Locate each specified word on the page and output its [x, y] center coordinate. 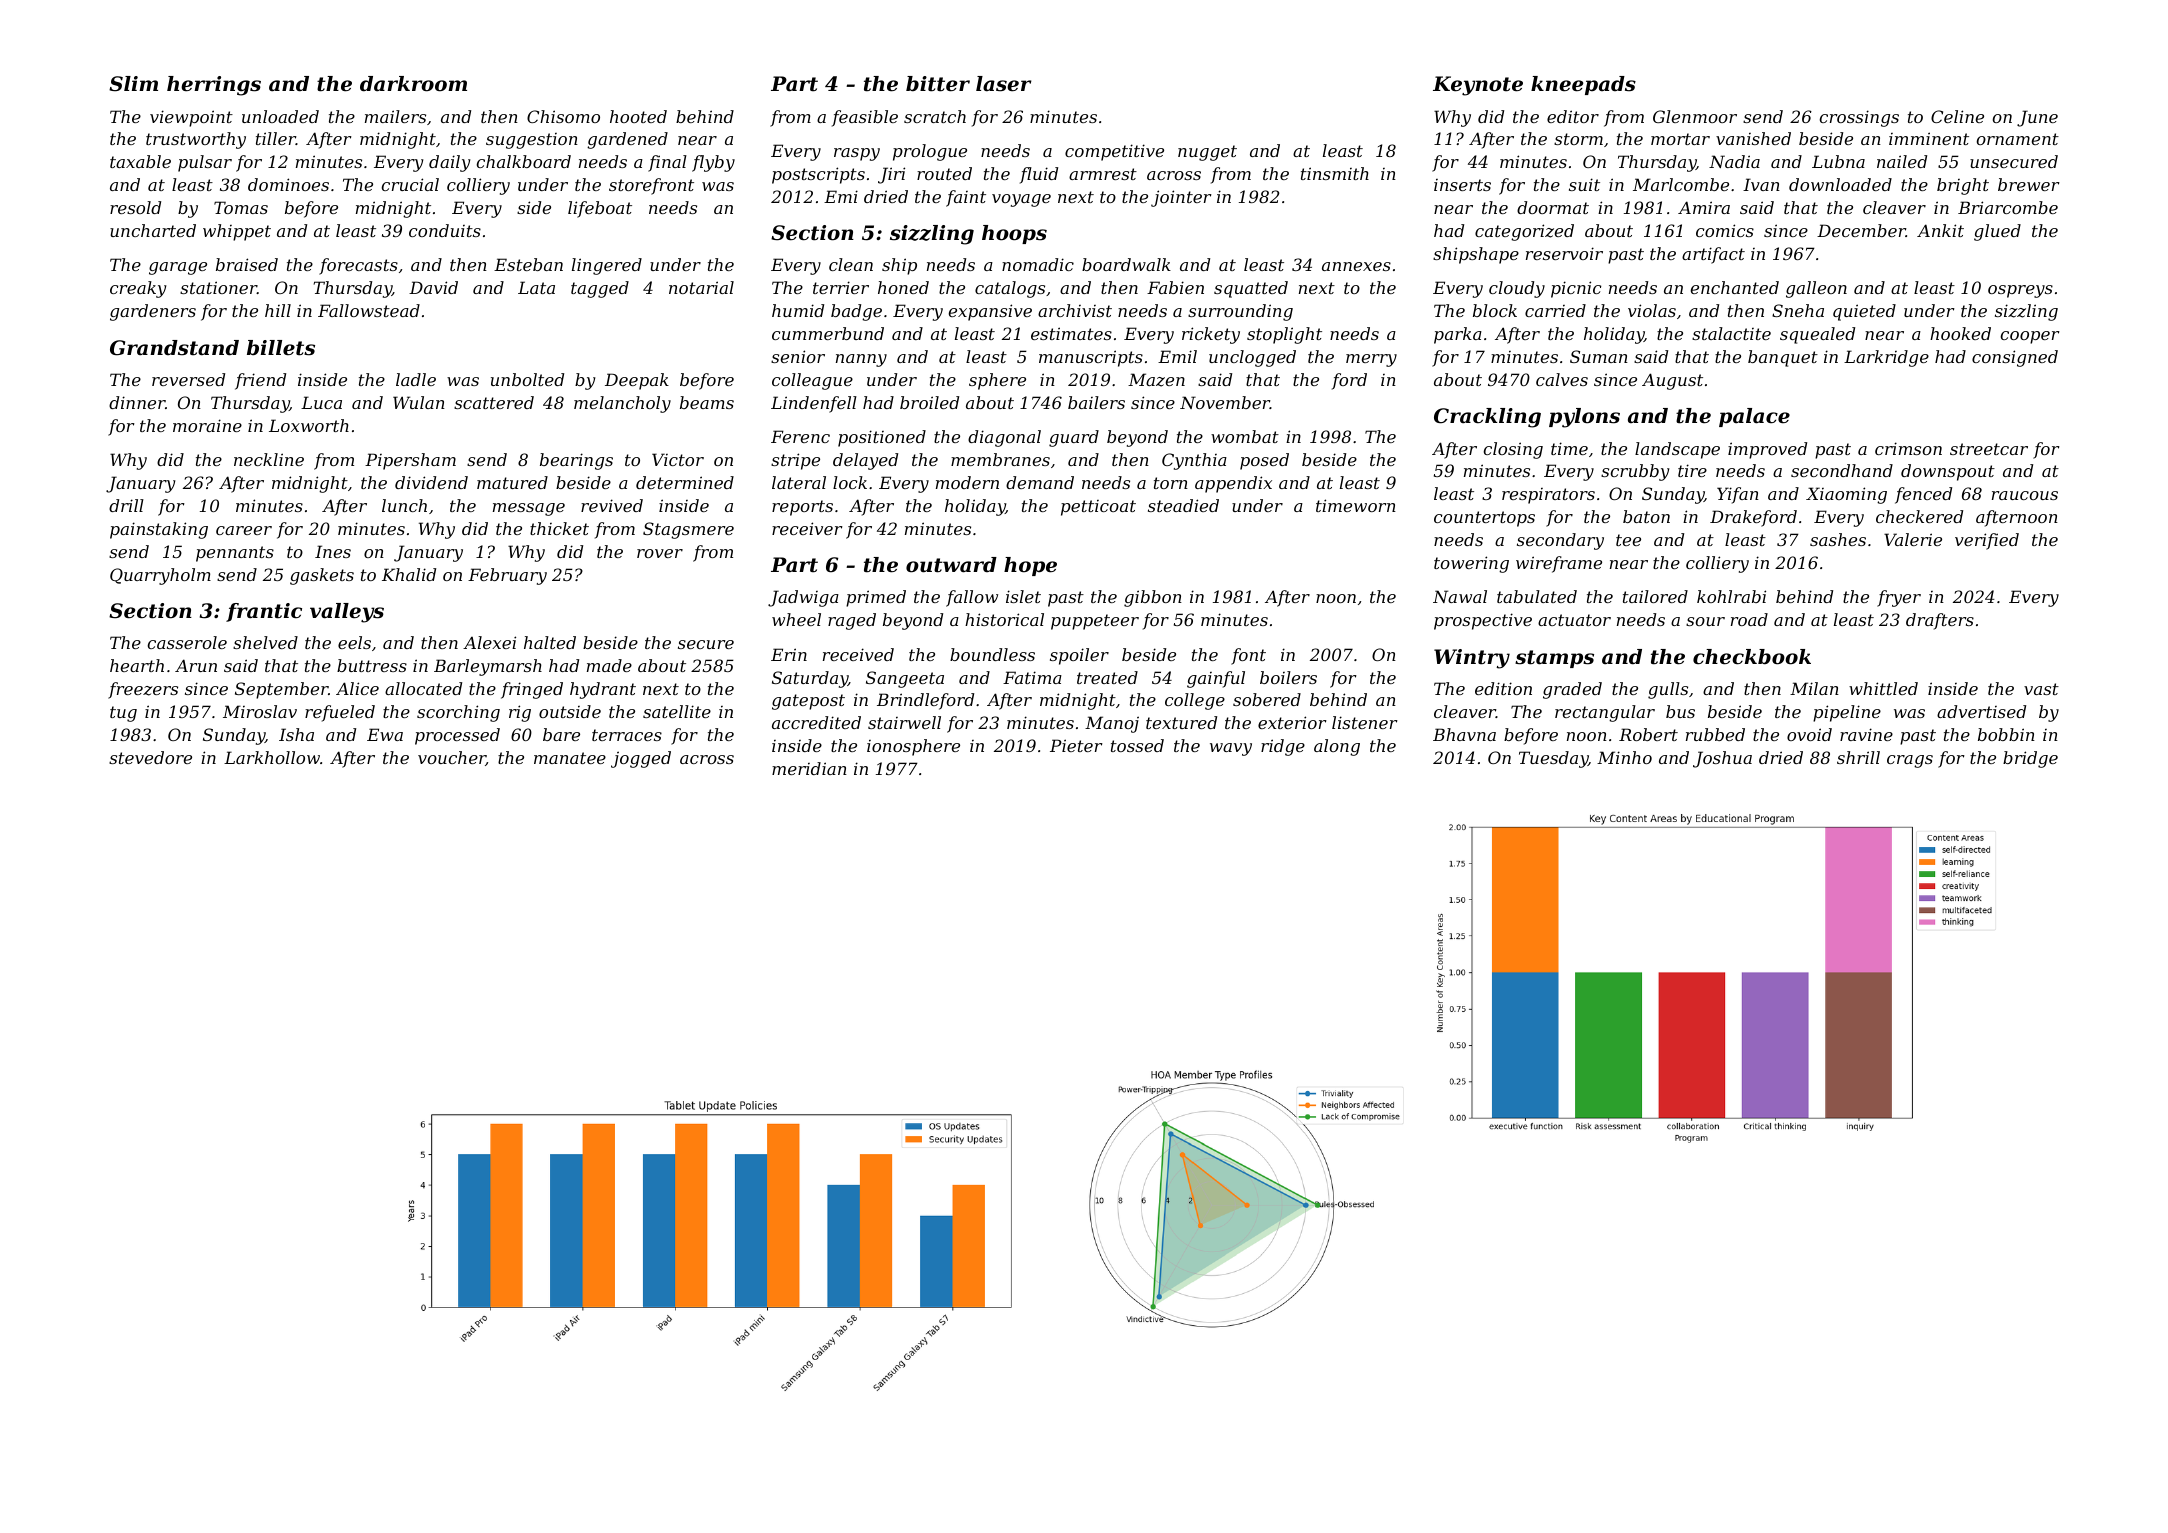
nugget [1207, 153]
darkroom [413, 84]
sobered [1267, 699]
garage [178, 268]
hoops [1014, 234]
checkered [1919, 516]
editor [1573, 116]
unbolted [527, 379]
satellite [677, 711]
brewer [2029, 184]
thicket [559, 528]
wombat [1245, 436]
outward [951, 565]
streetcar [1989, 449]
